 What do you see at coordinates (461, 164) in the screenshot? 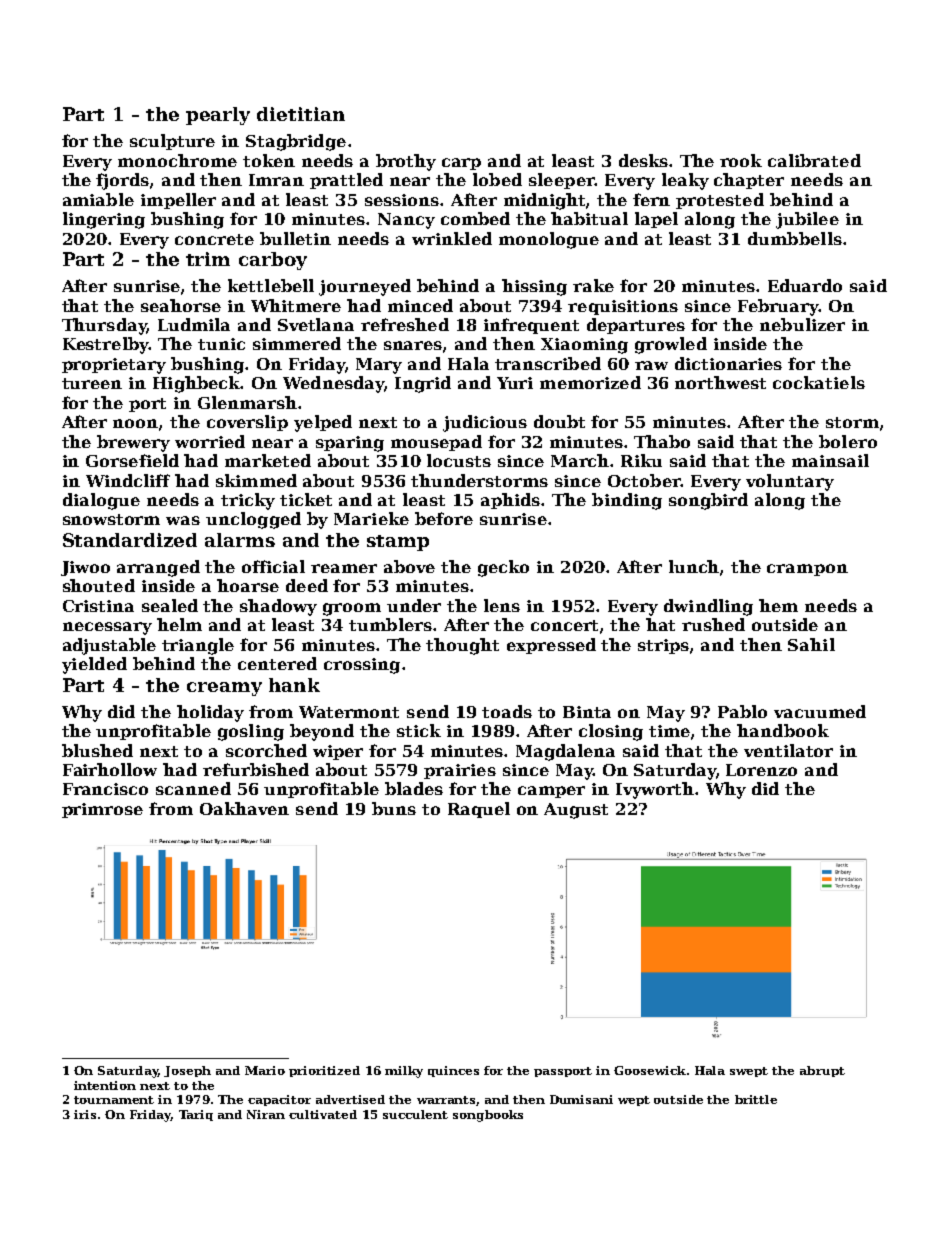
I see `carp` at bounding box center [461, 164].
